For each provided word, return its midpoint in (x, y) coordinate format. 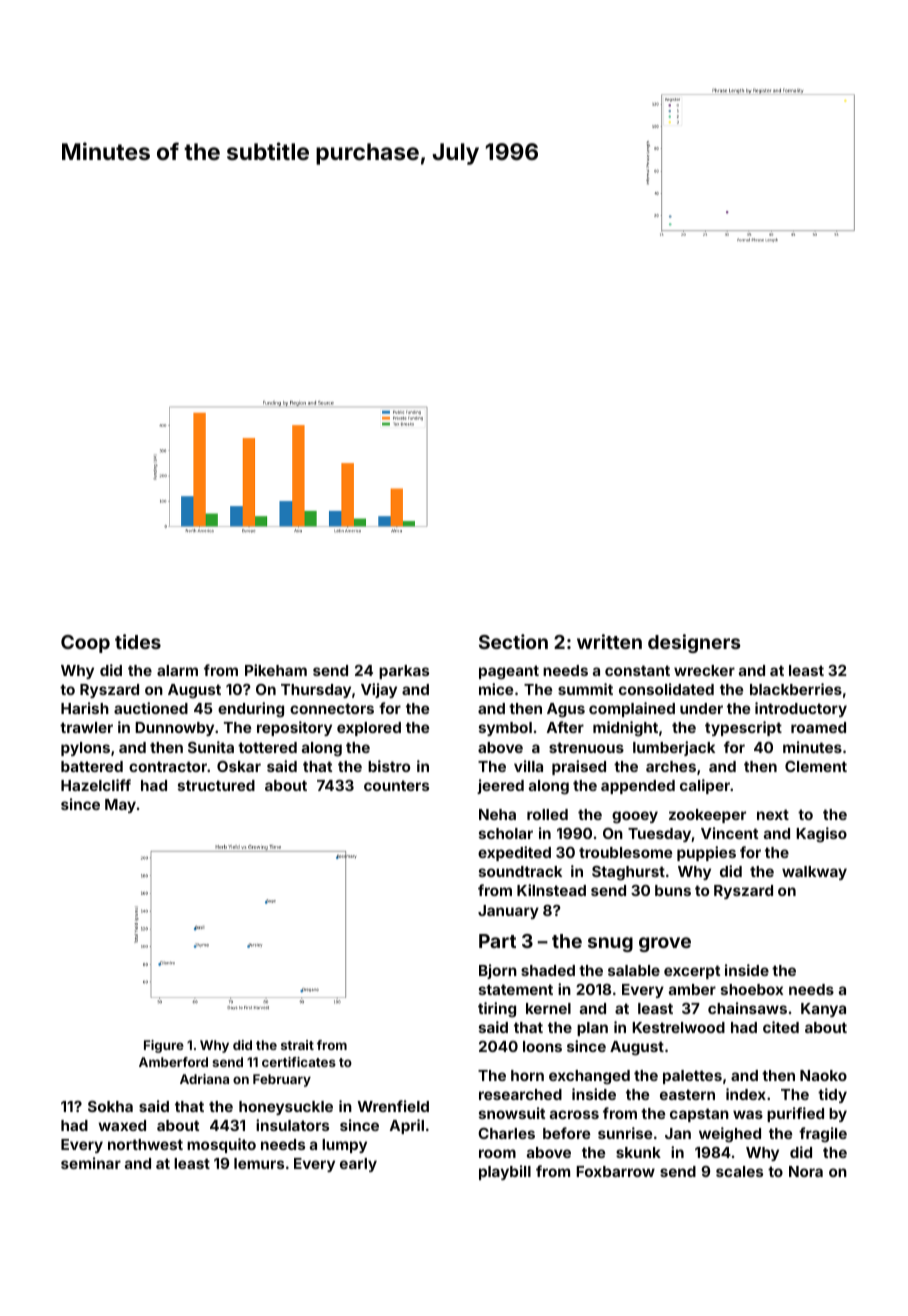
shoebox (752, 989)
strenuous (586, 747)
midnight (625, 729)
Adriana (204, 1079)
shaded (548, 970)
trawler (86, 727)
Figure (164, 1046)
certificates (299, 1062)
